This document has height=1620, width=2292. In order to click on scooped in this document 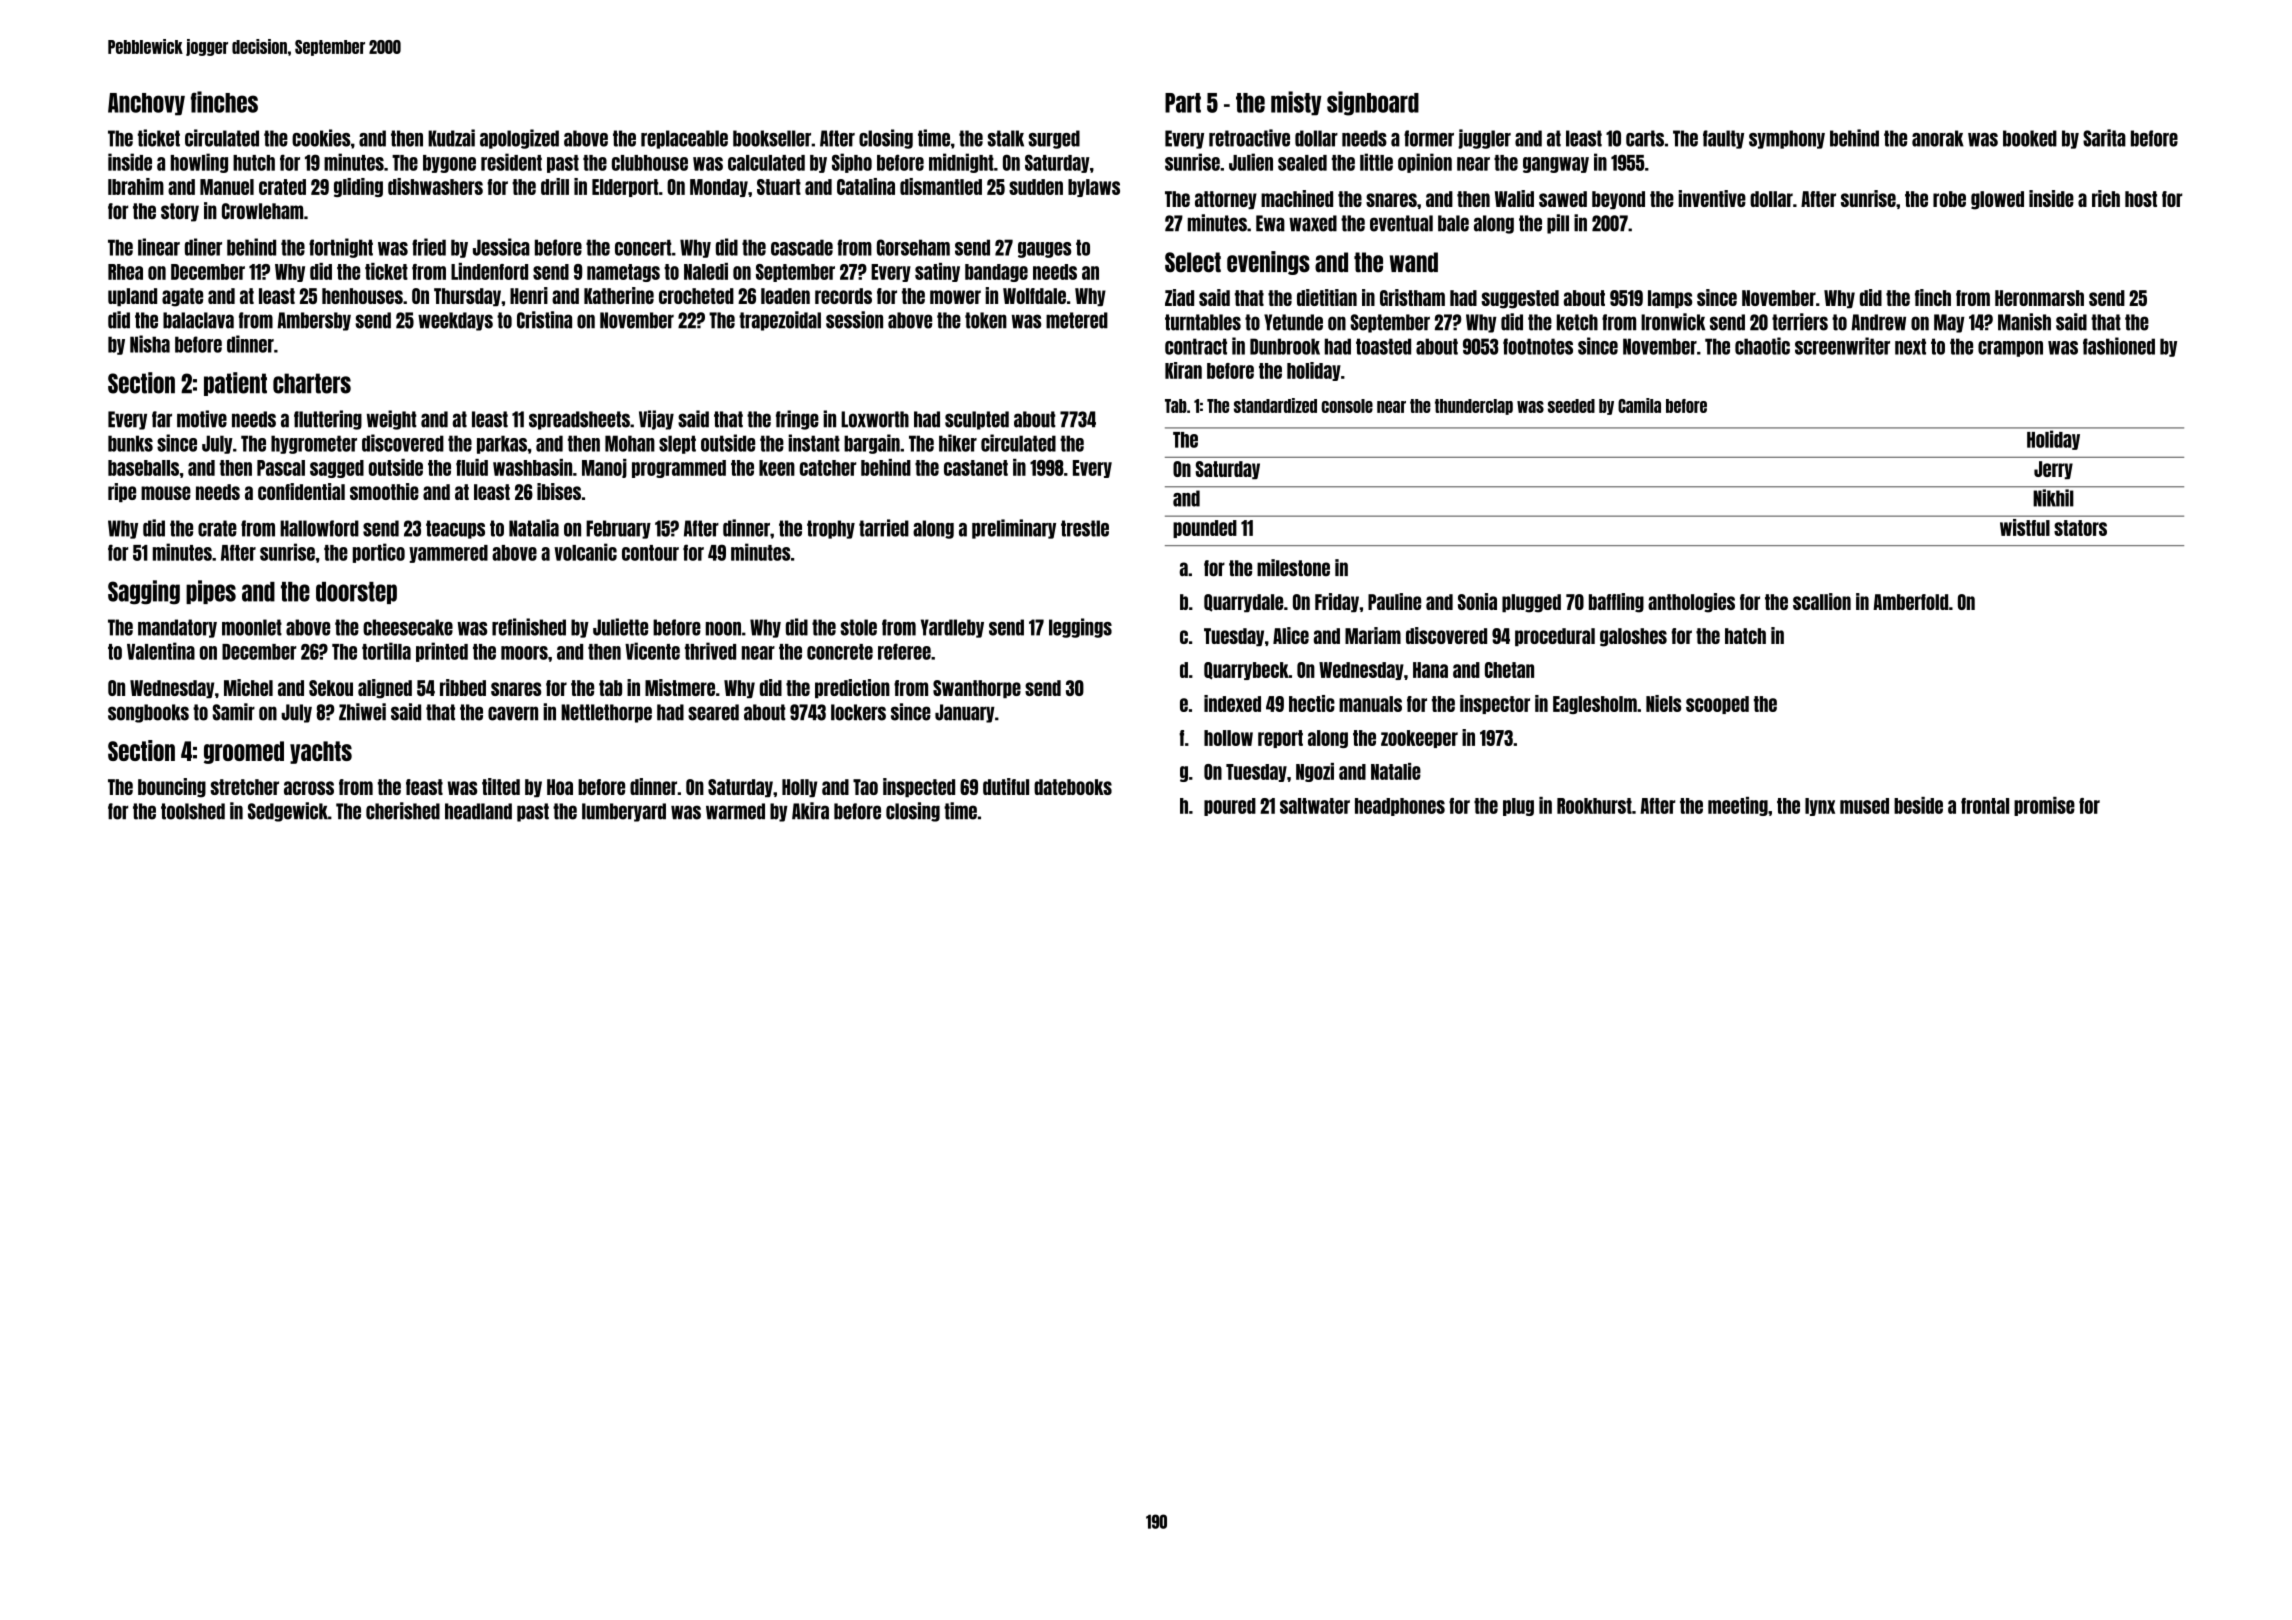, I will do `click(1717, 705)`.
